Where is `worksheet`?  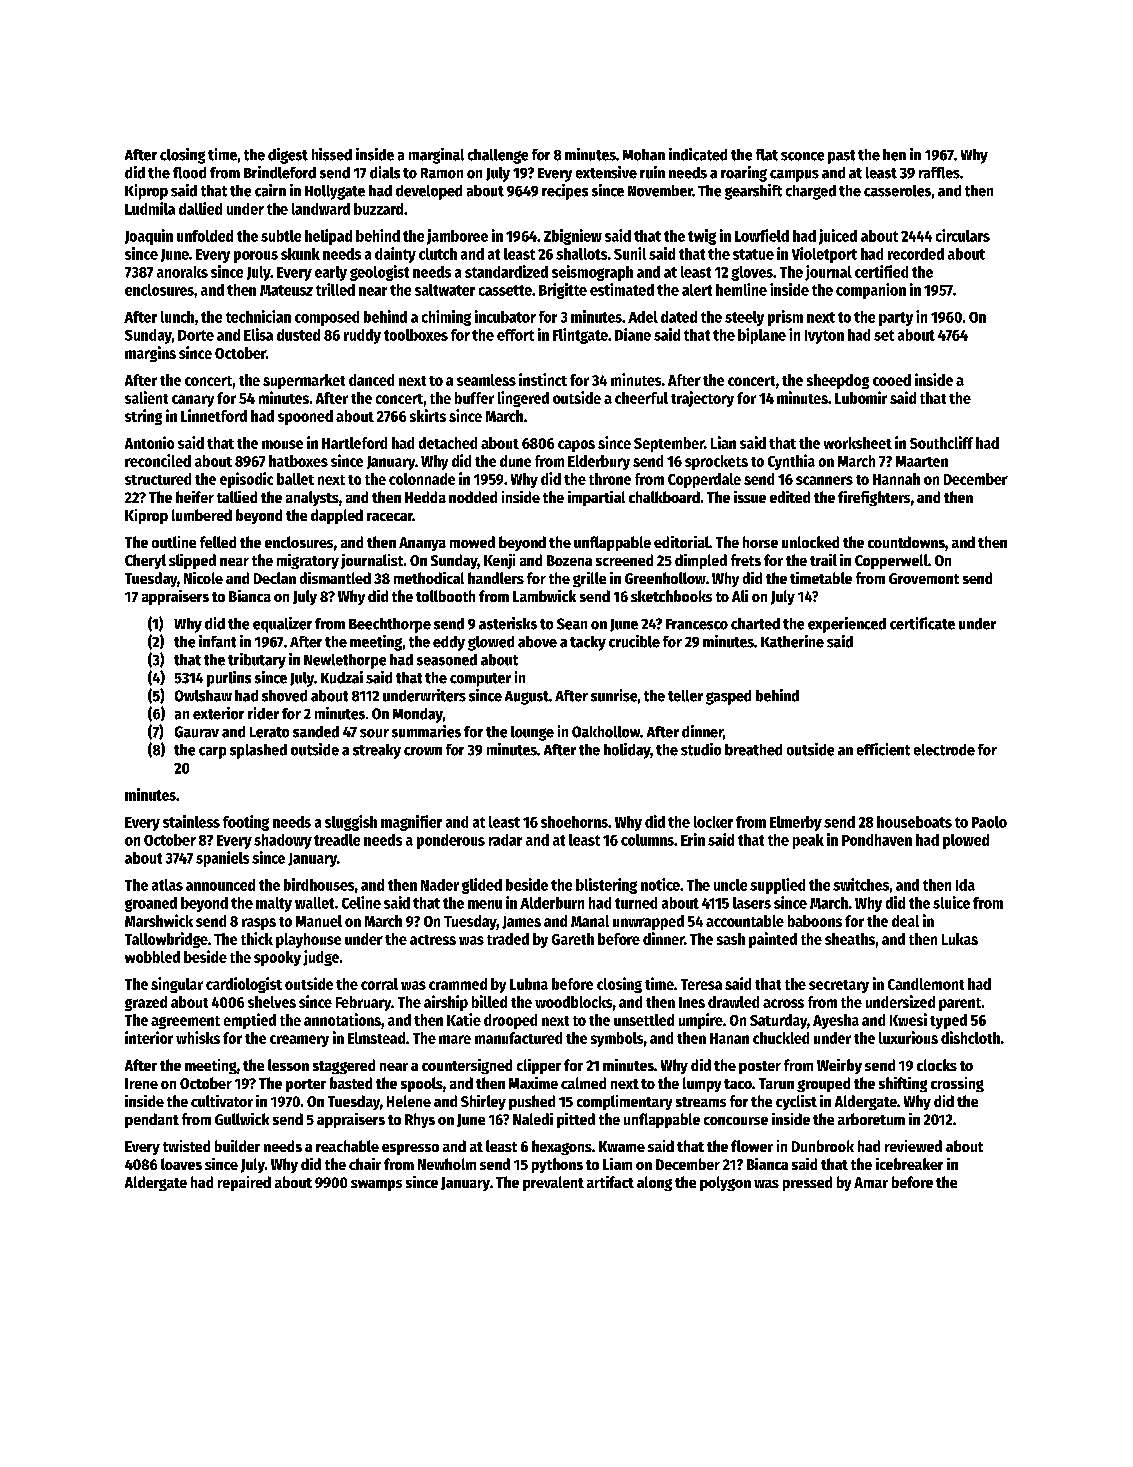
worksheet is located at coordinates (858, 443).
